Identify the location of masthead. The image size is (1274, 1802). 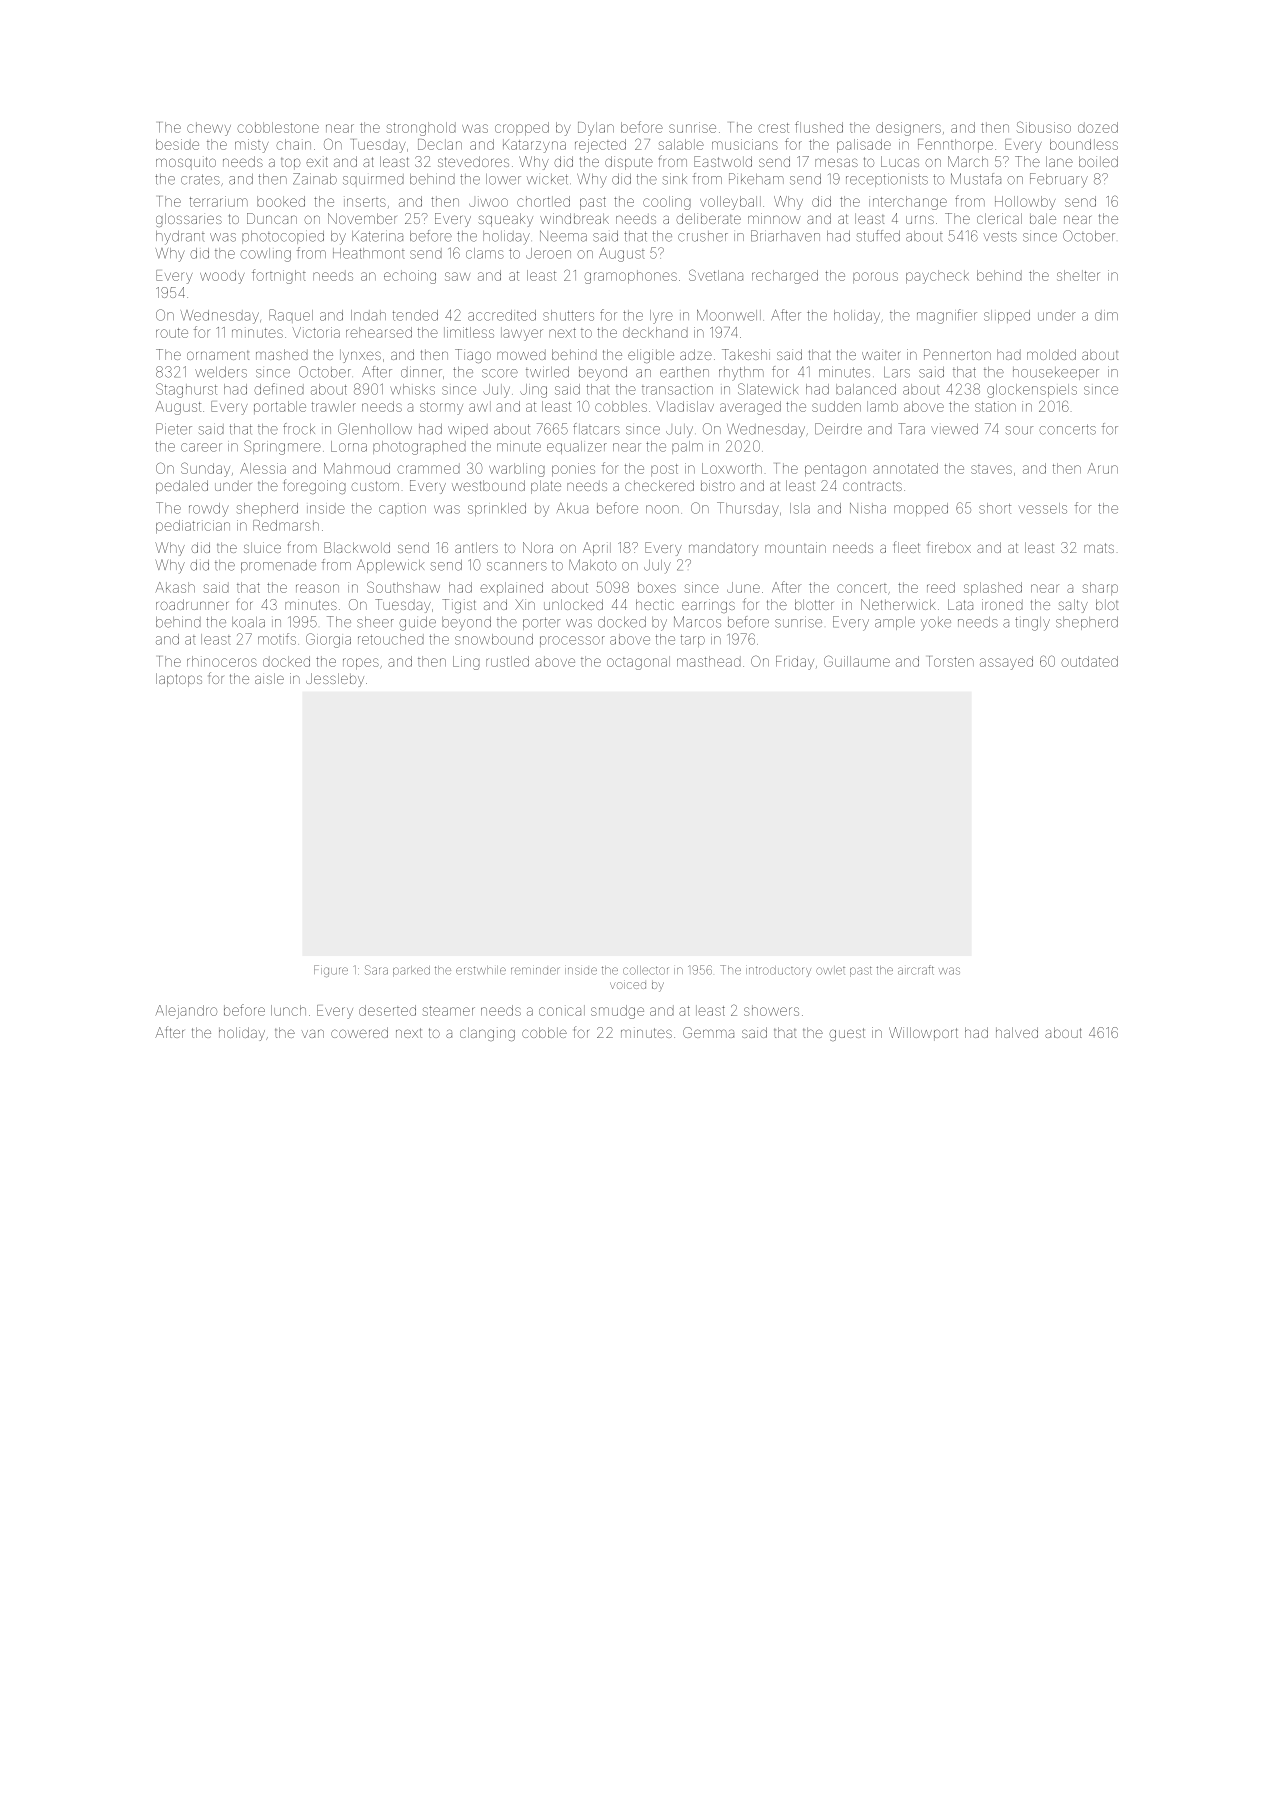
(709, 661).
